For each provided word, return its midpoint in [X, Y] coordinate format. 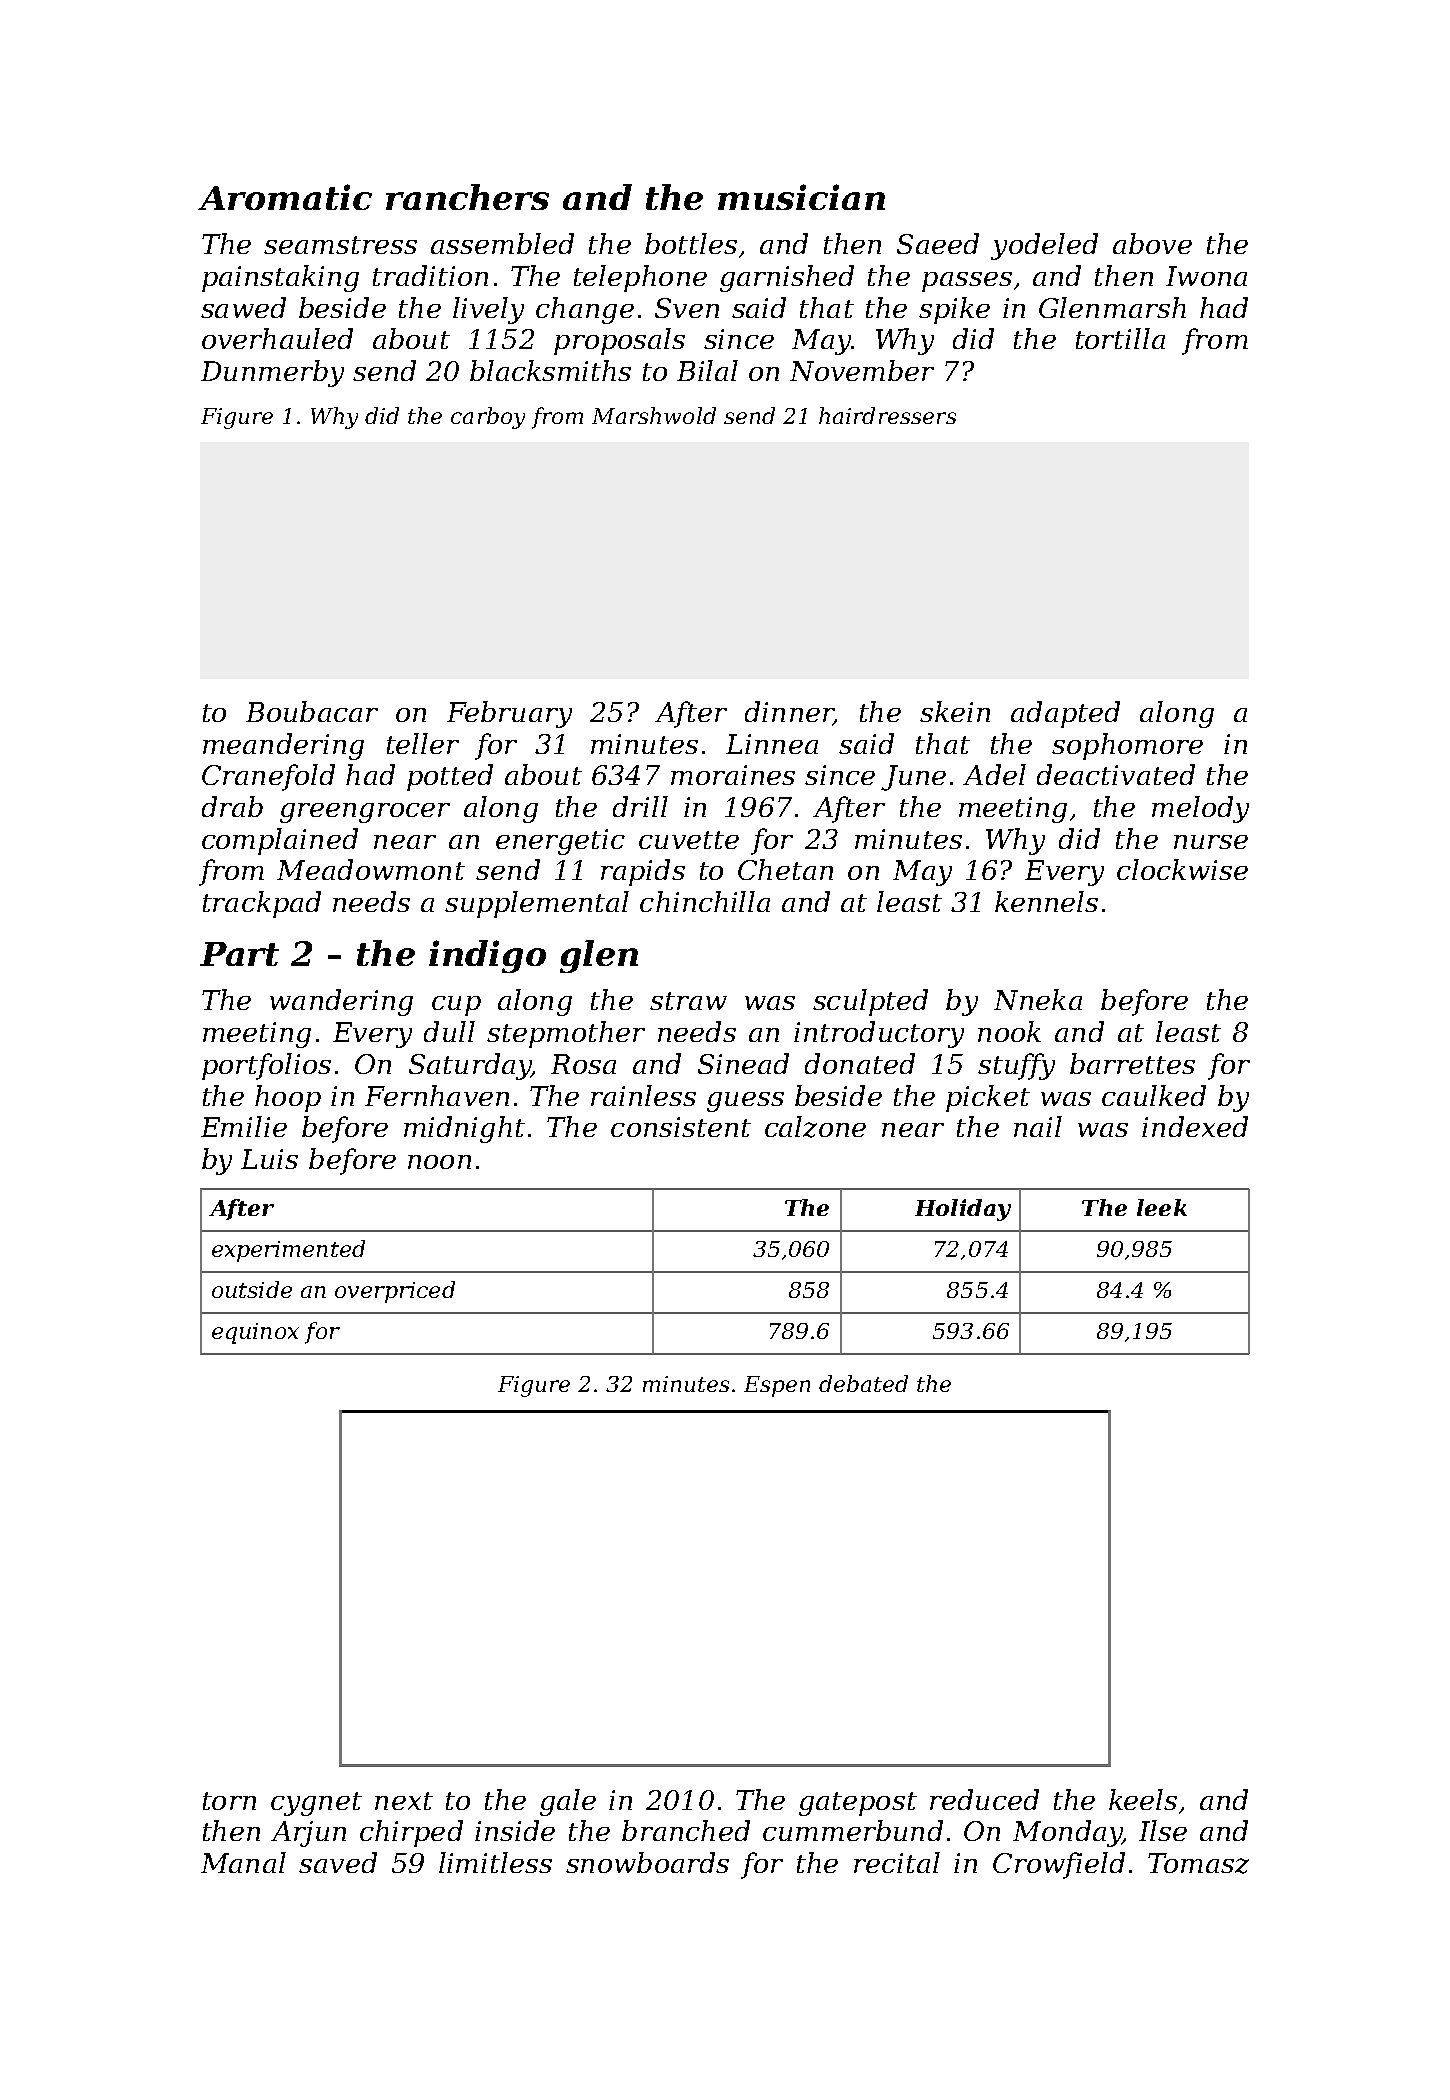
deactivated [1116, 774]
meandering [283, 746]
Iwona [1206, 276]
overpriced [395, 1292]
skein [955, 711]
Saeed [938, 243]
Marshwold [654, 415]
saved [338, 1862]
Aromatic [285, 197]
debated [863, 1383]
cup [456, 1006]
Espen [777, 1386]
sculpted [870, 1002]
